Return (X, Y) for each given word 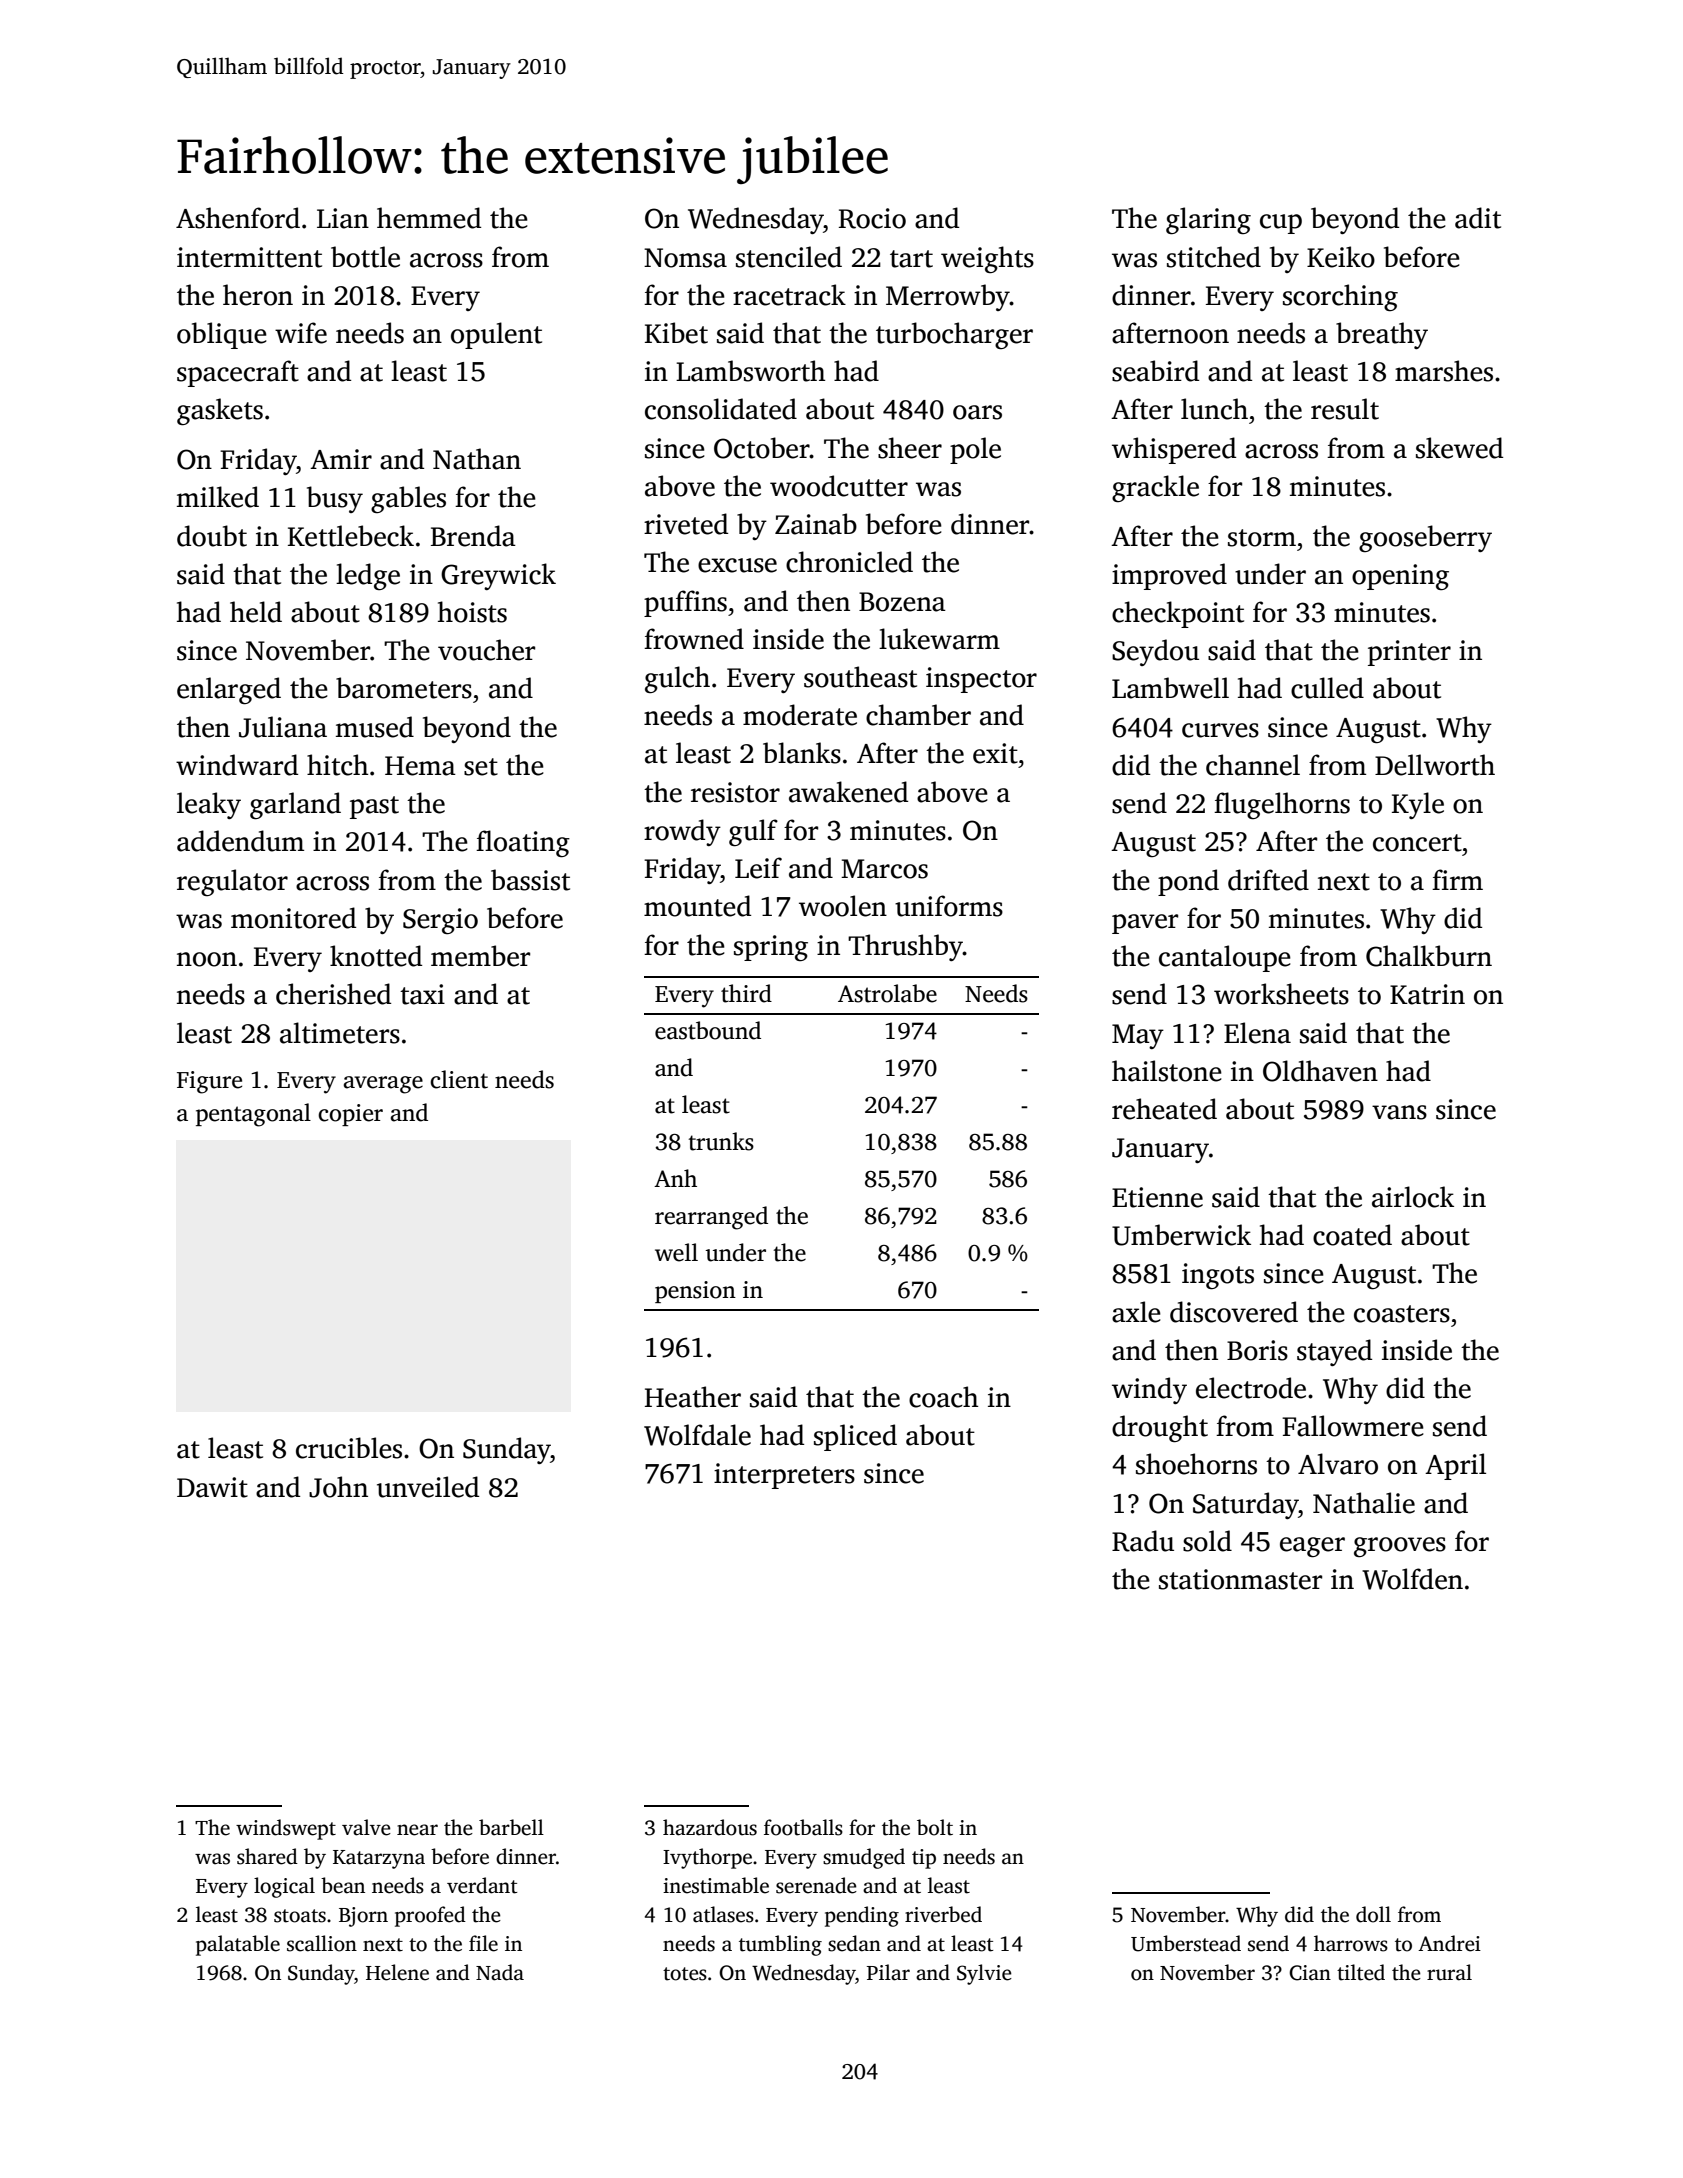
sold (1207, 1541)
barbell (511, 1827)
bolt (935, 1827)
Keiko (1341, 257)
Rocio (872, 218)
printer (1409, 653)
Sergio (440, 921)
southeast (860, 677)
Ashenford (238, 218)
